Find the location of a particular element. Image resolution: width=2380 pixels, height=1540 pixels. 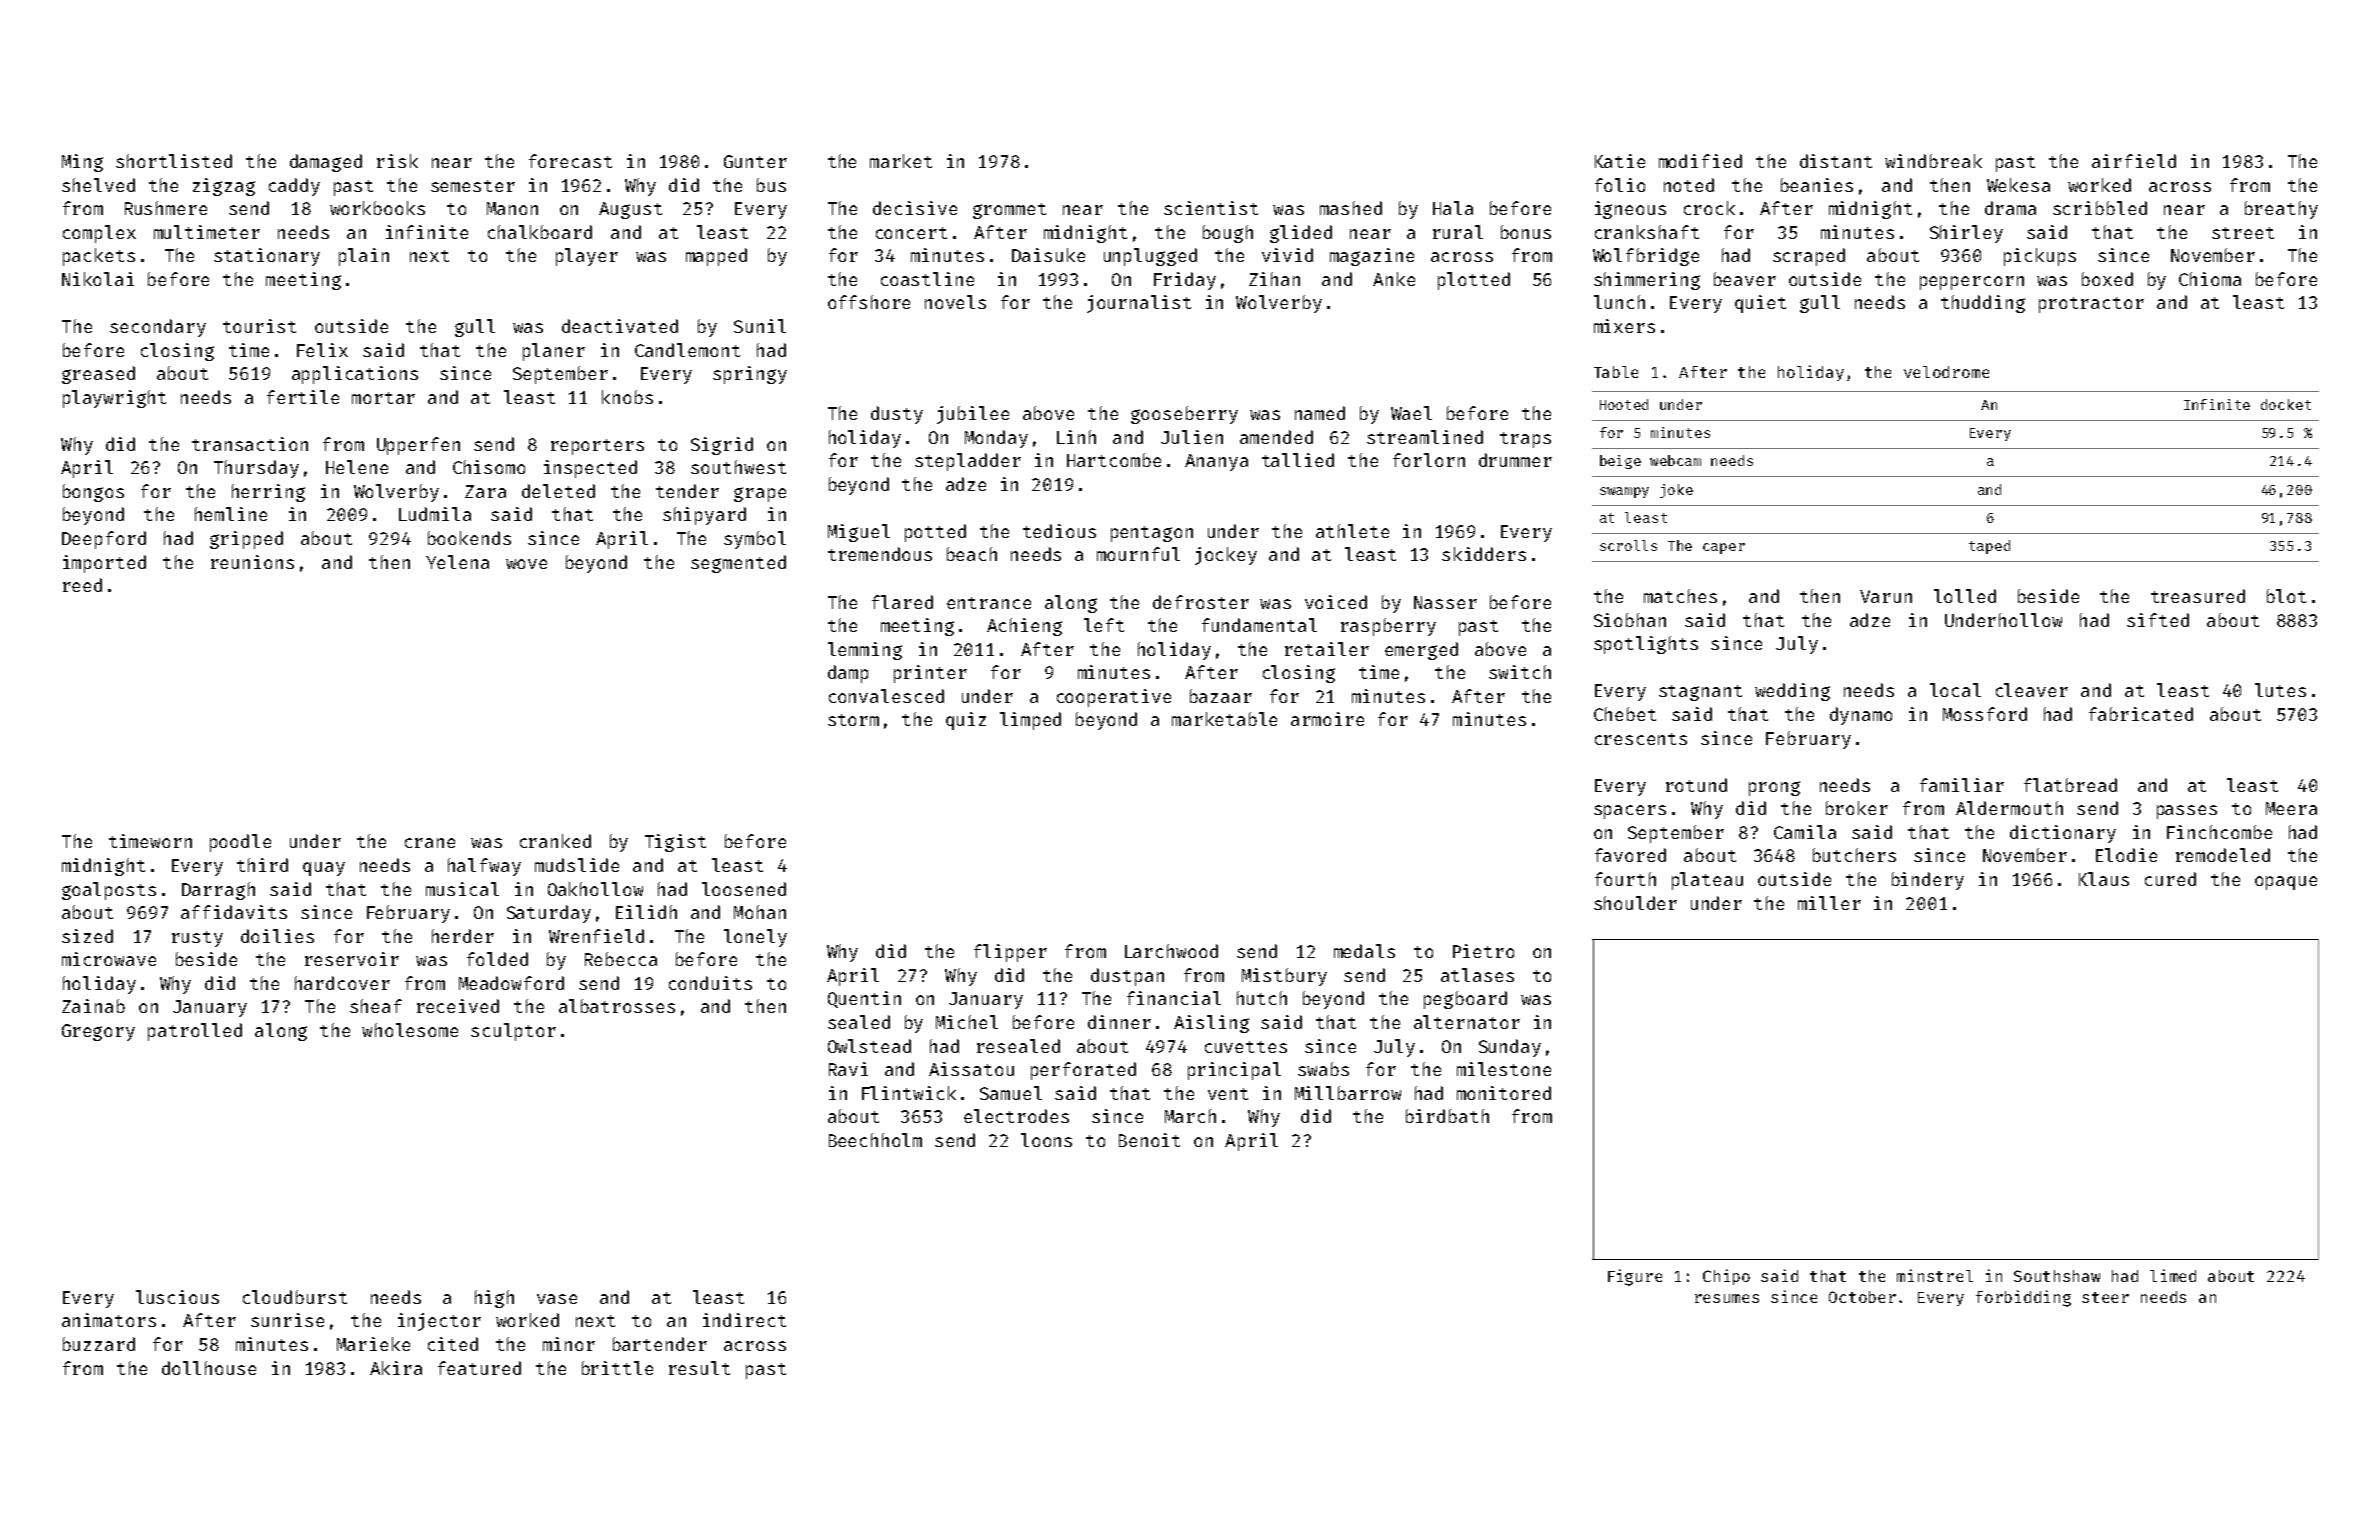

storm is located at coordinates (853, 720).
